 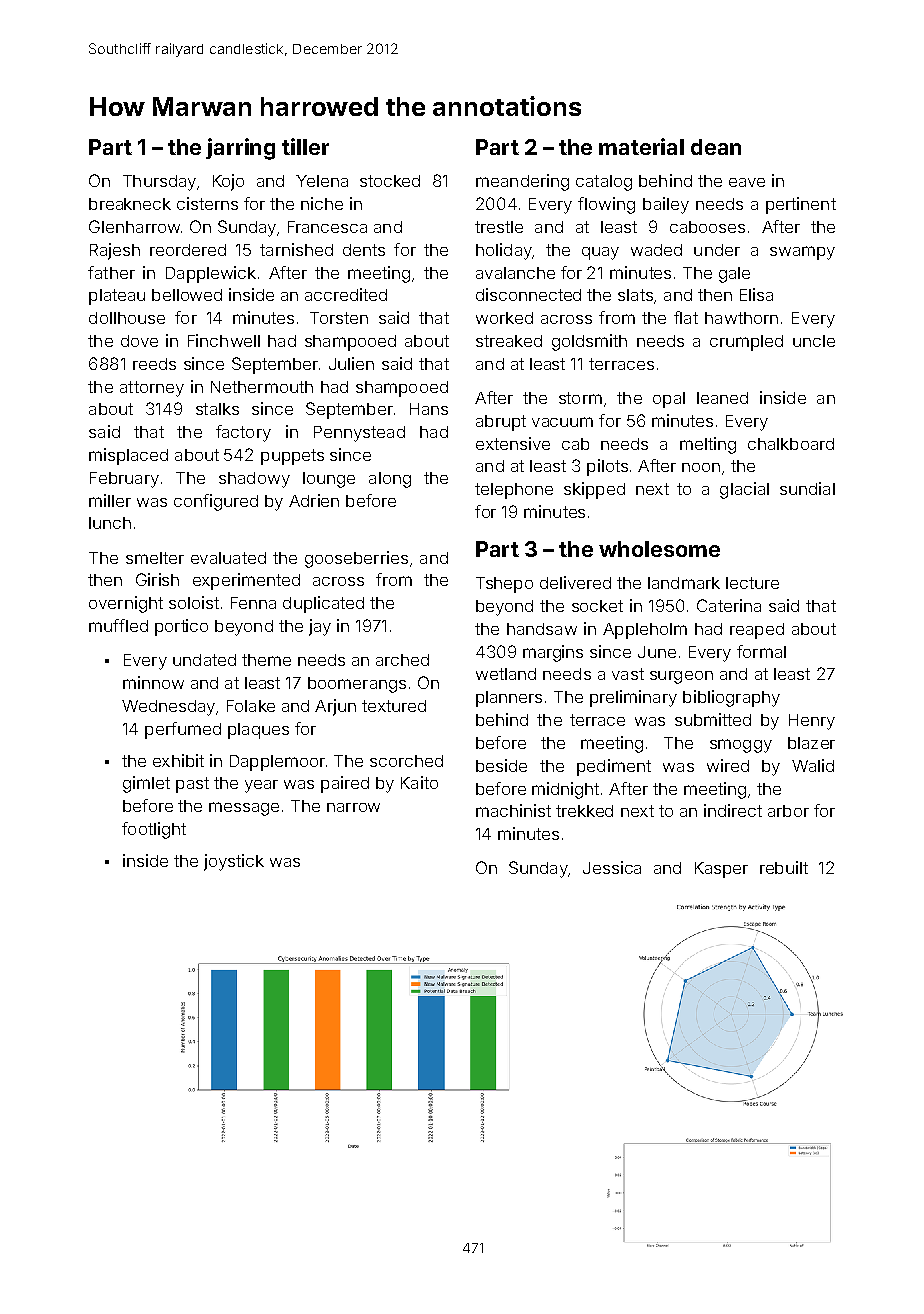 I want to click on planners, so click(x=509, y=699).
